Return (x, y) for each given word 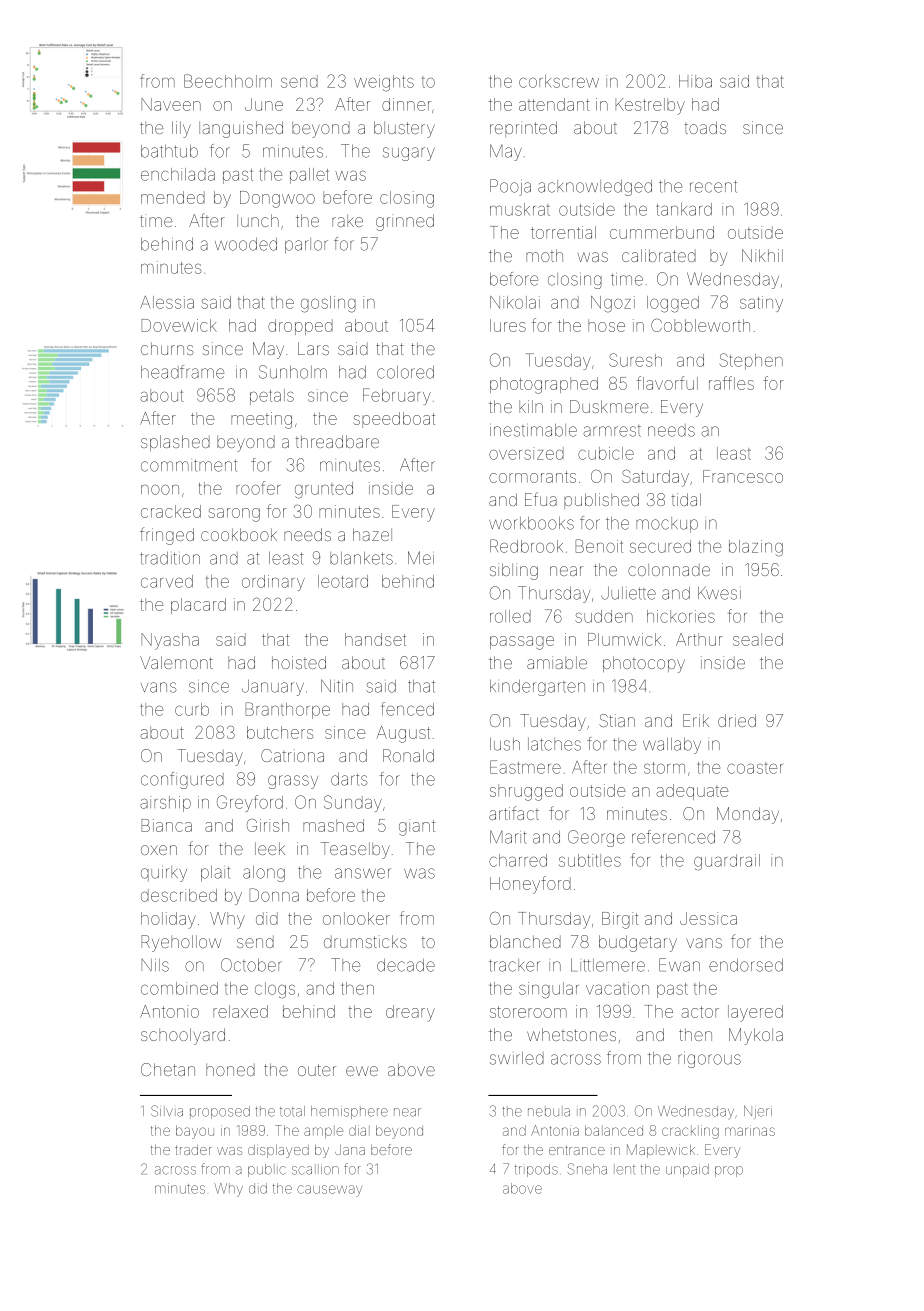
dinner (406, 104)
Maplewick (661, 1151)
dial (359, 1130)
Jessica (708, 918)
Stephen (751, 361)
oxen (159, 850)
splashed (175, 443)
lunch (258, 220)
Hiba (695, 81)
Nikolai (515, 302)
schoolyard (183, 1036)
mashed (333, 825)
